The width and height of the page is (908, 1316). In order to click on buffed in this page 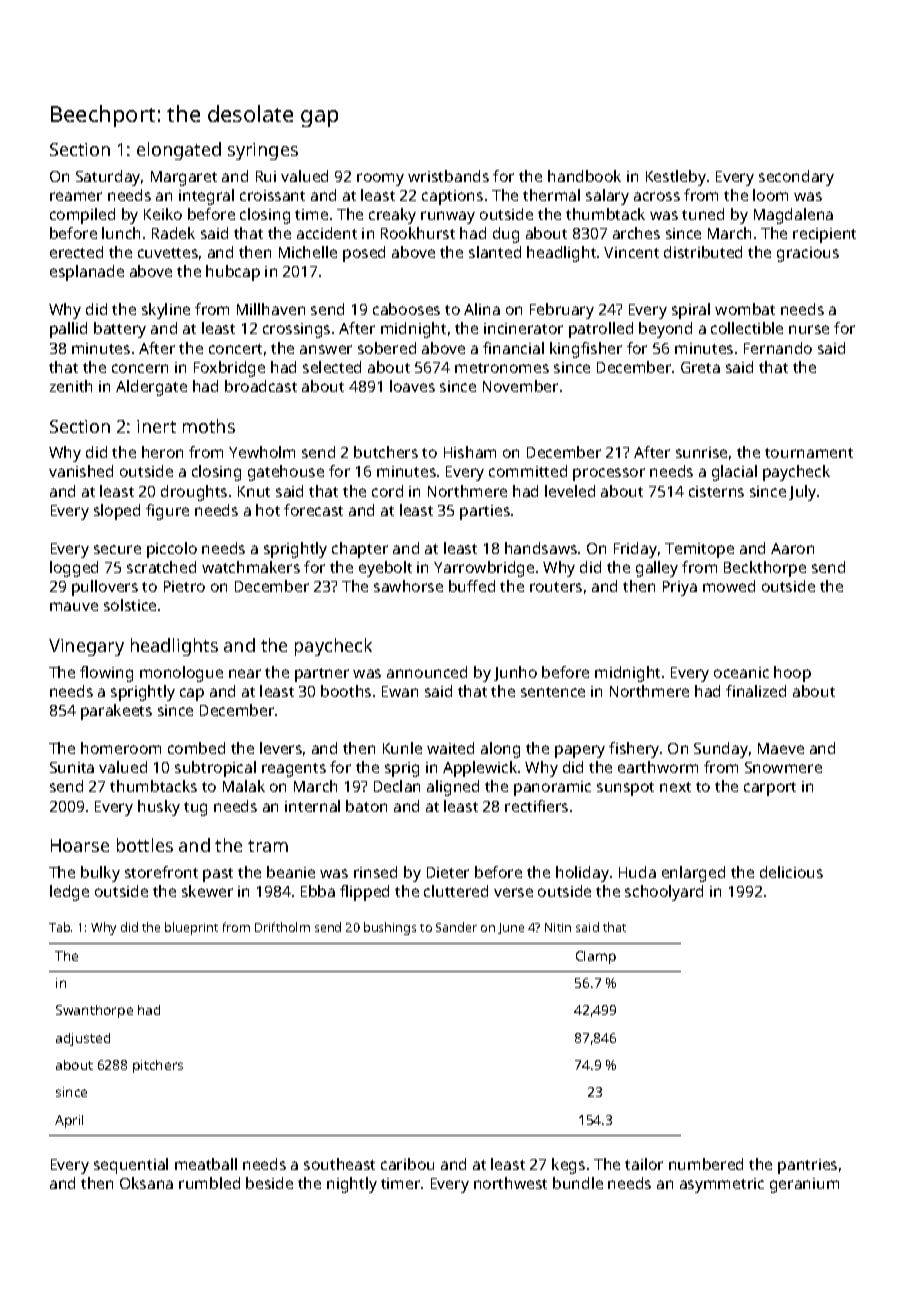, I will do `click(472, 586)`.
